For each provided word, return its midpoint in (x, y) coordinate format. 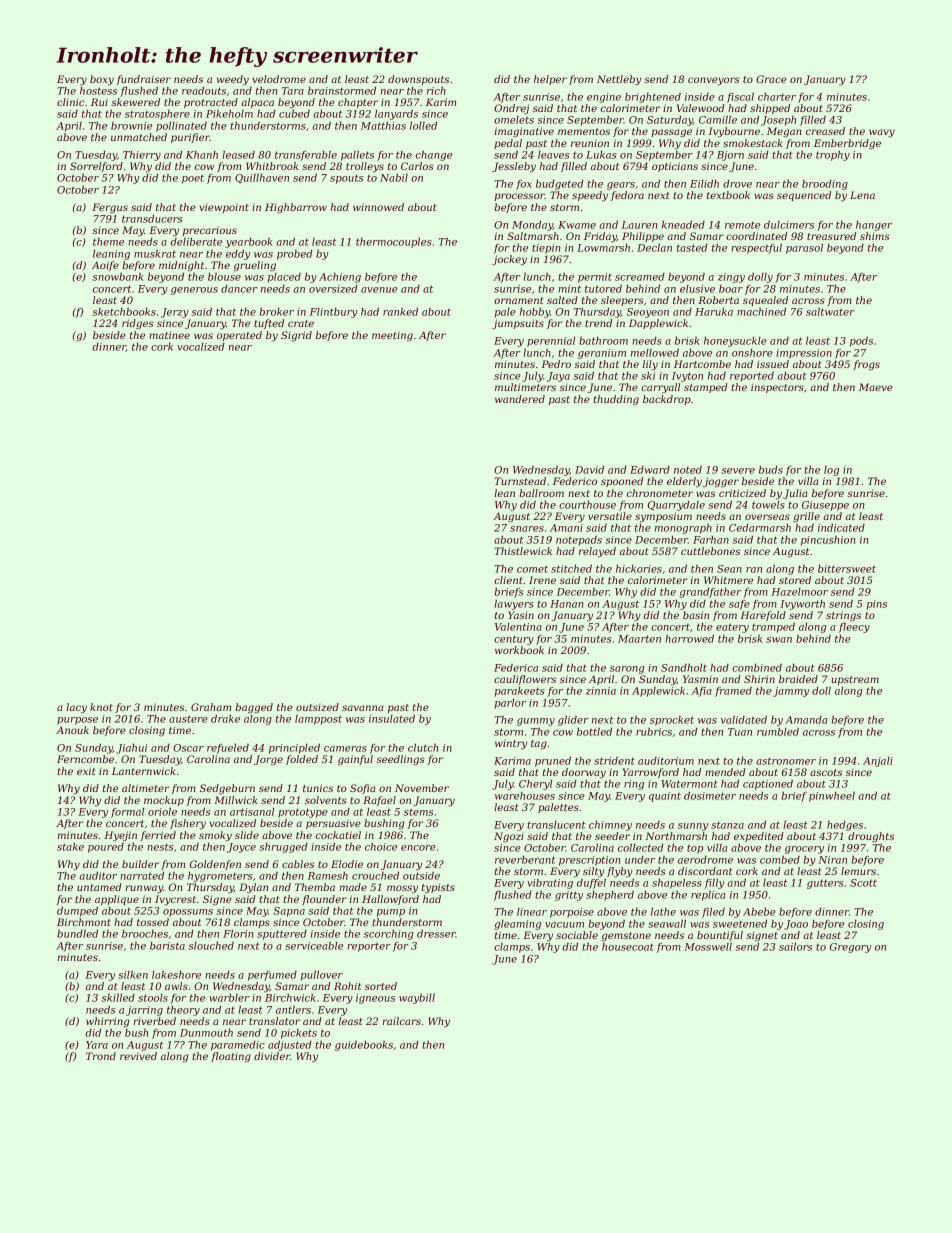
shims (875, 236)
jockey (509, 260)
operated (239, 336)
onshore (752, 353)
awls (176, 986)
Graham (211, 707)
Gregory (850, 948)
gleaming (517, 925)
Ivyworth (802, 605)
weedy (233, 80)
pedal (508, 144)
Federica (516, 668)
